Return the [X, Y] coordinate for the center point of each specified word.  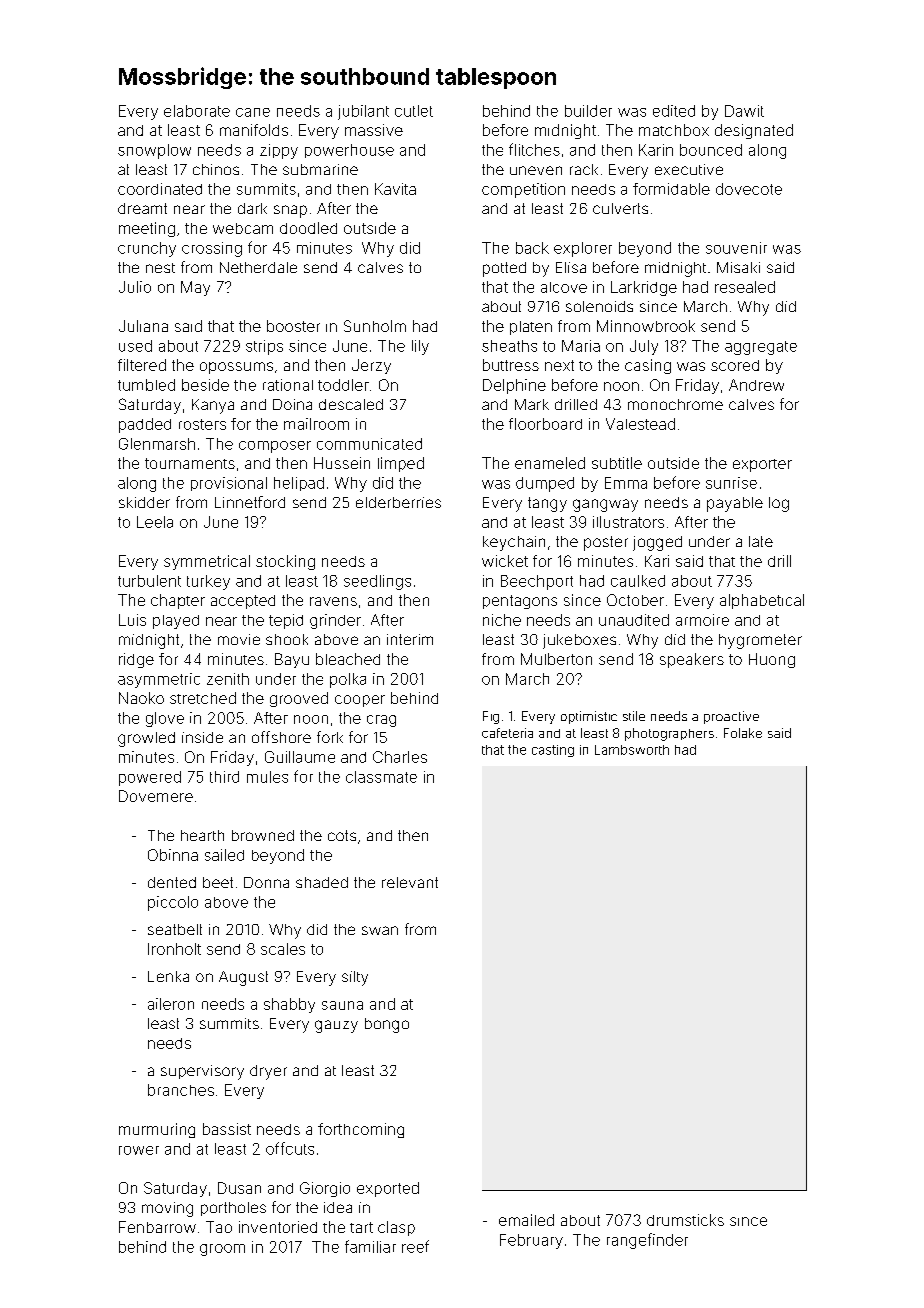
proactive [731, 717]
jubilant [363, 112]
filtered [142, 365]
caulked [638, 581]
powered [150, 778]
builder [588, 111]
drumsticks [685, 1220]
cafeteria [507, 733]
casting [553, 751]
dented [172, 882]
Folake [743, 733]
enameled [550, 463]
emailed [526, 1220]
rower [139, 1150]
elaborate [197, 111]
